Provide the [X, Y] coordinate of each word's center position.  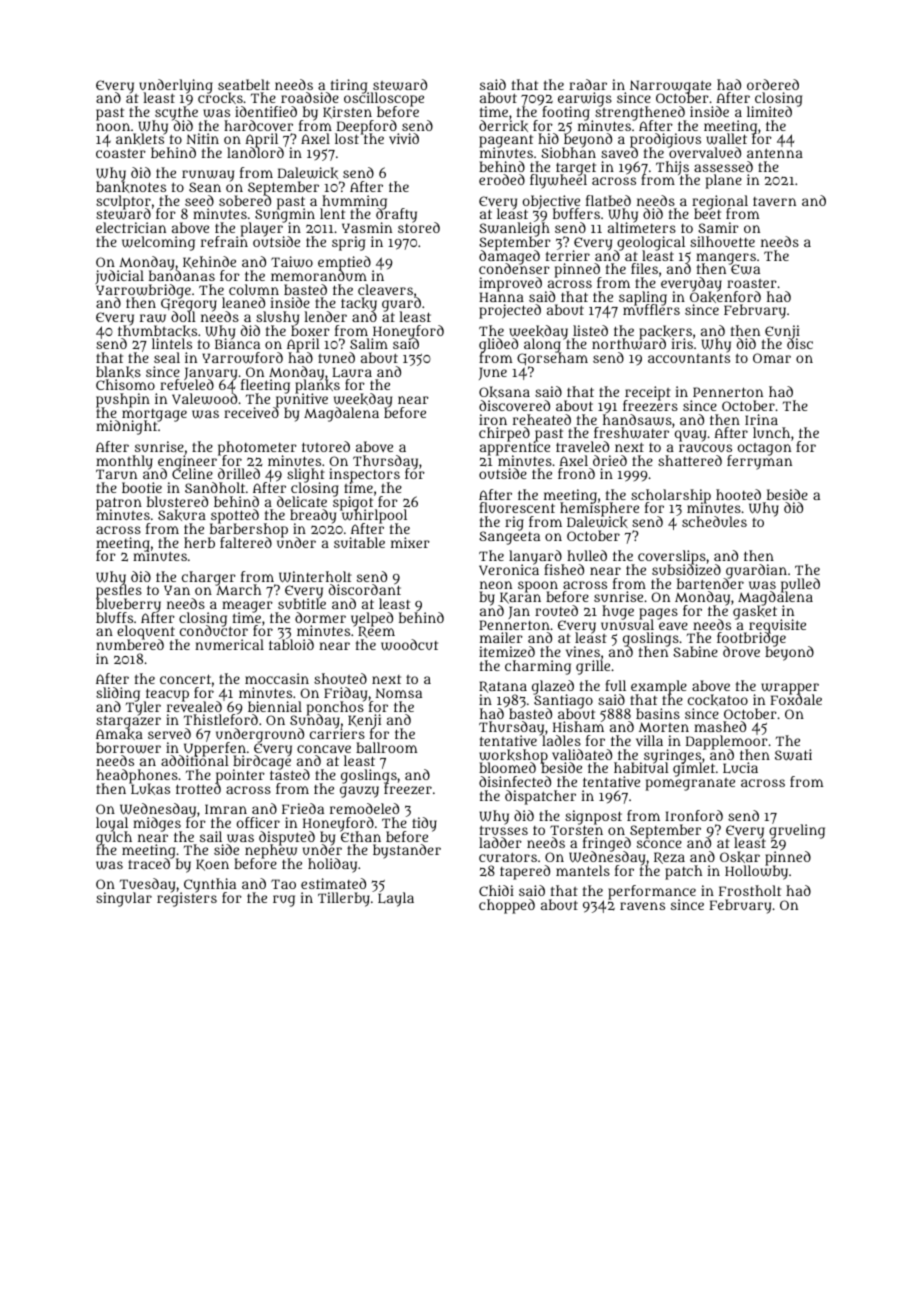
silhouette [722, 241]
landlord [255, 153]
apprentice [515, 449]
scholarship [671, 496]
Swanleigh [514, 230]
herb [199, 542]
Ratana [503, 687]
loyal [112, 824]
